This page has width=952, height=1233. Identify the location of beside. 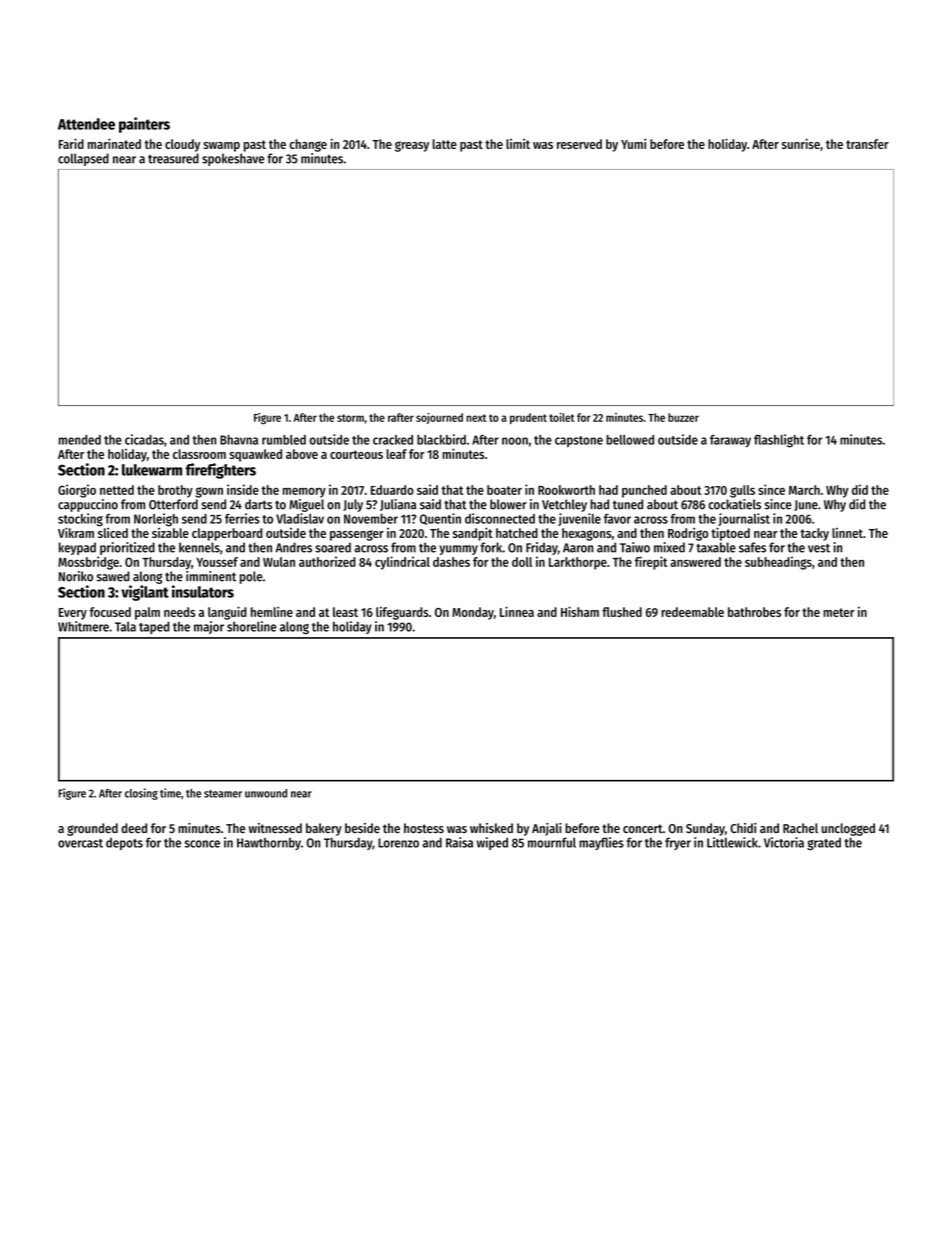
(362, 828).
